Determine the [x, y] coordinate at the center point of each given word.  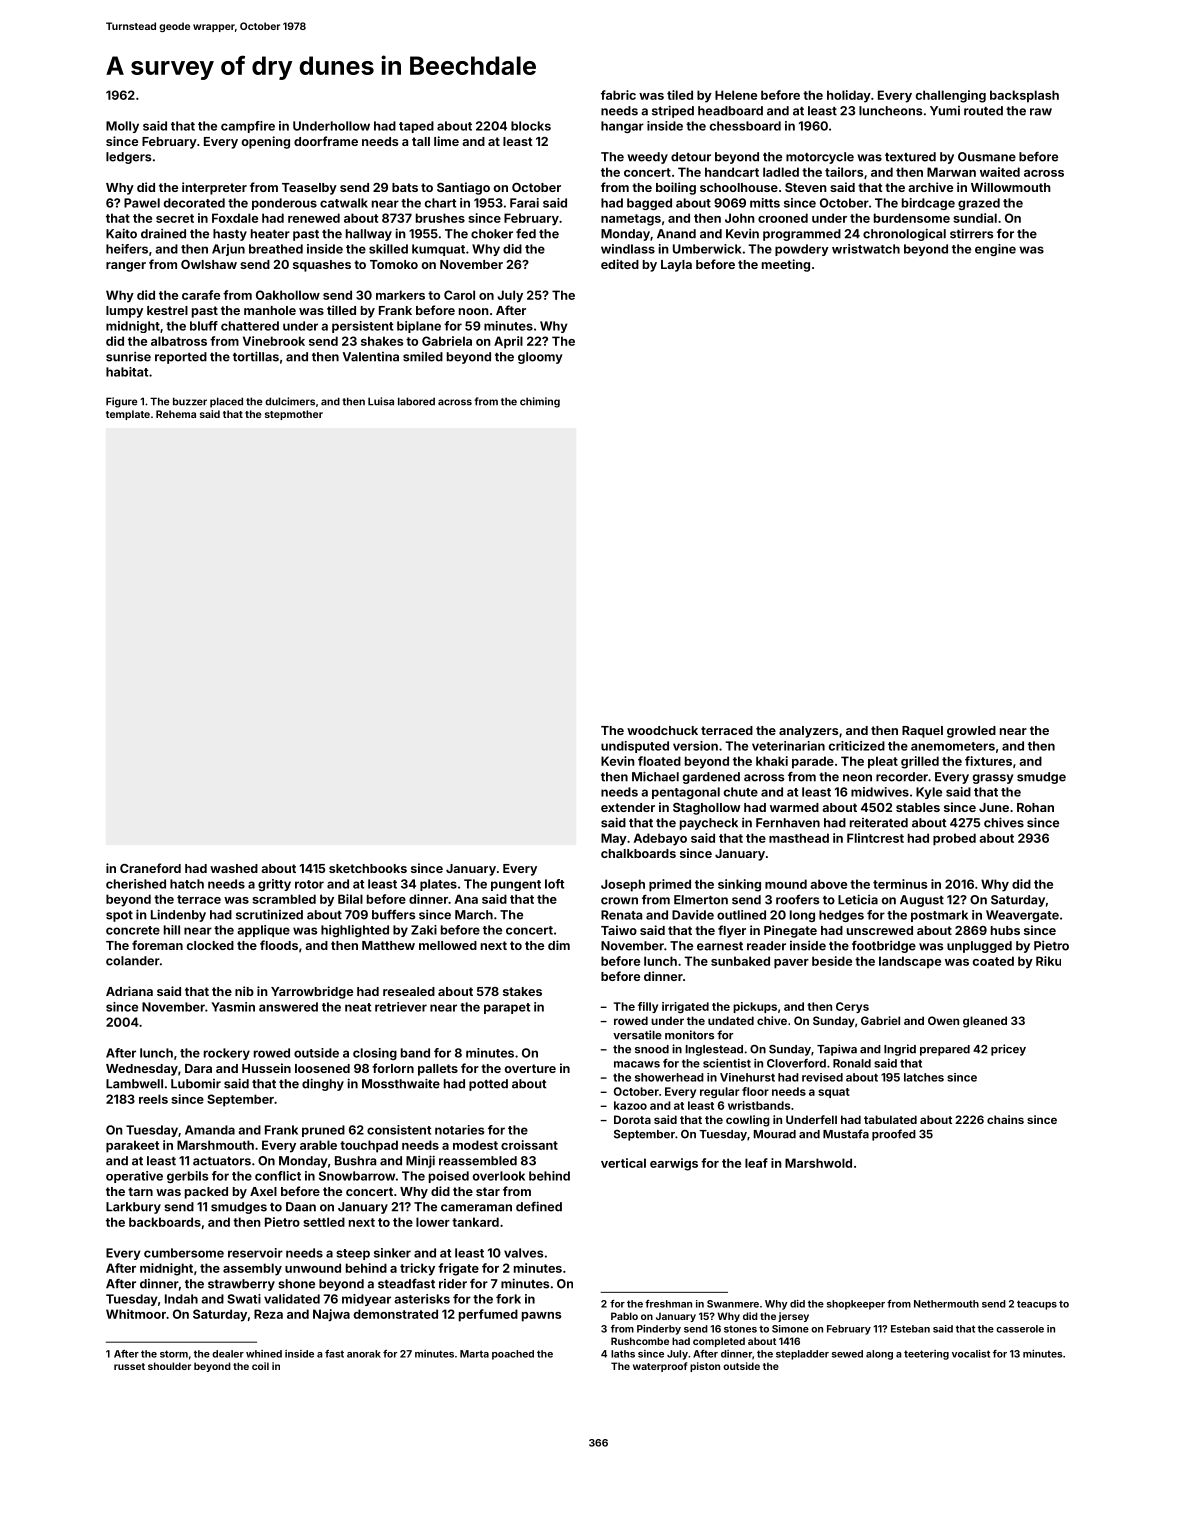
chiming [540, 402]
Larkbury [133, 1208]
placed [226, 402]
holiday [849, 96]
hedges [841, 916]
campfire [248, 127]
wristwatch [866, 249]
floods [279, 945]
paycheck [709, 824]
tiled [680, 95]
